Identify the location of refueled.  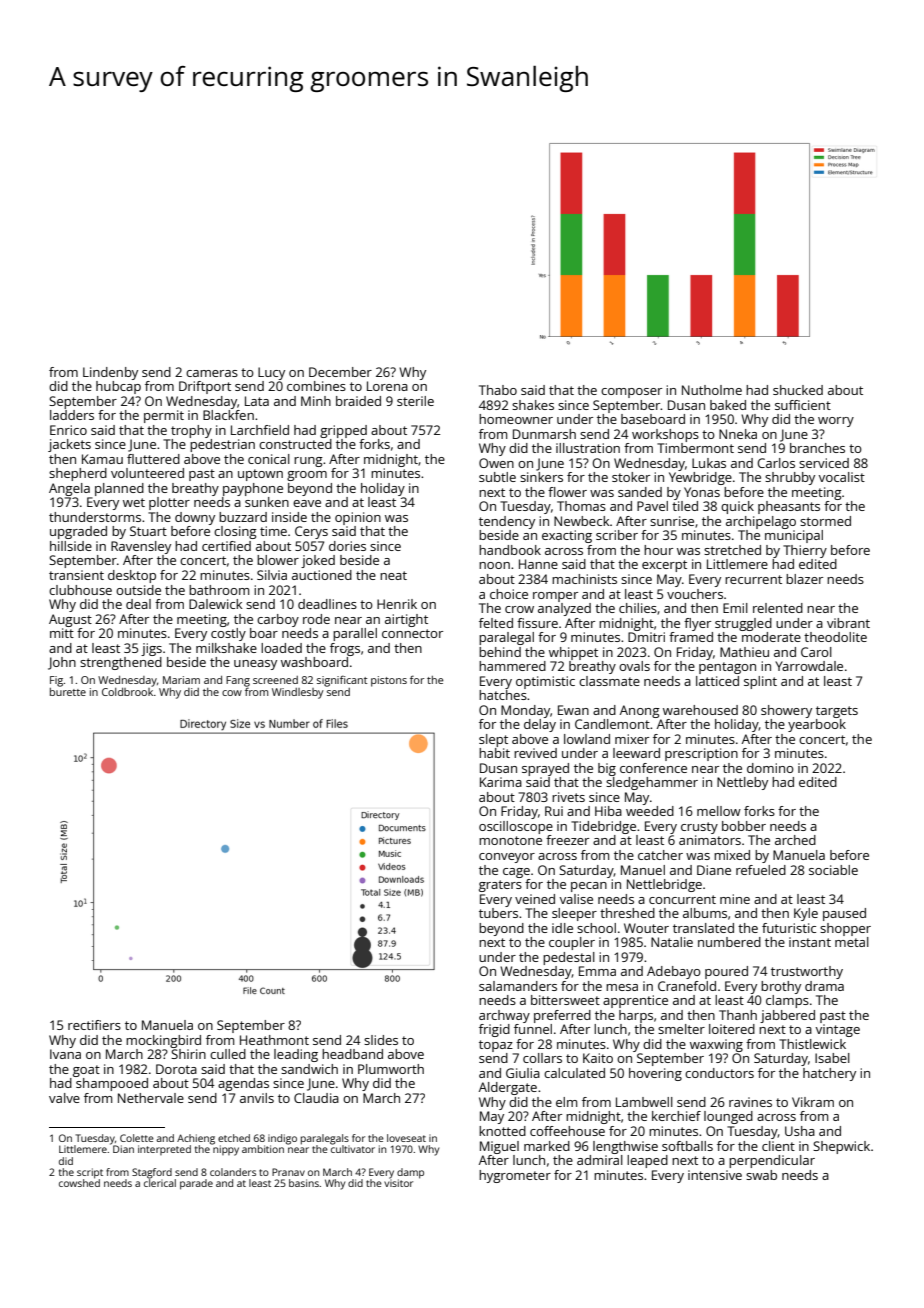
(761, 870).
